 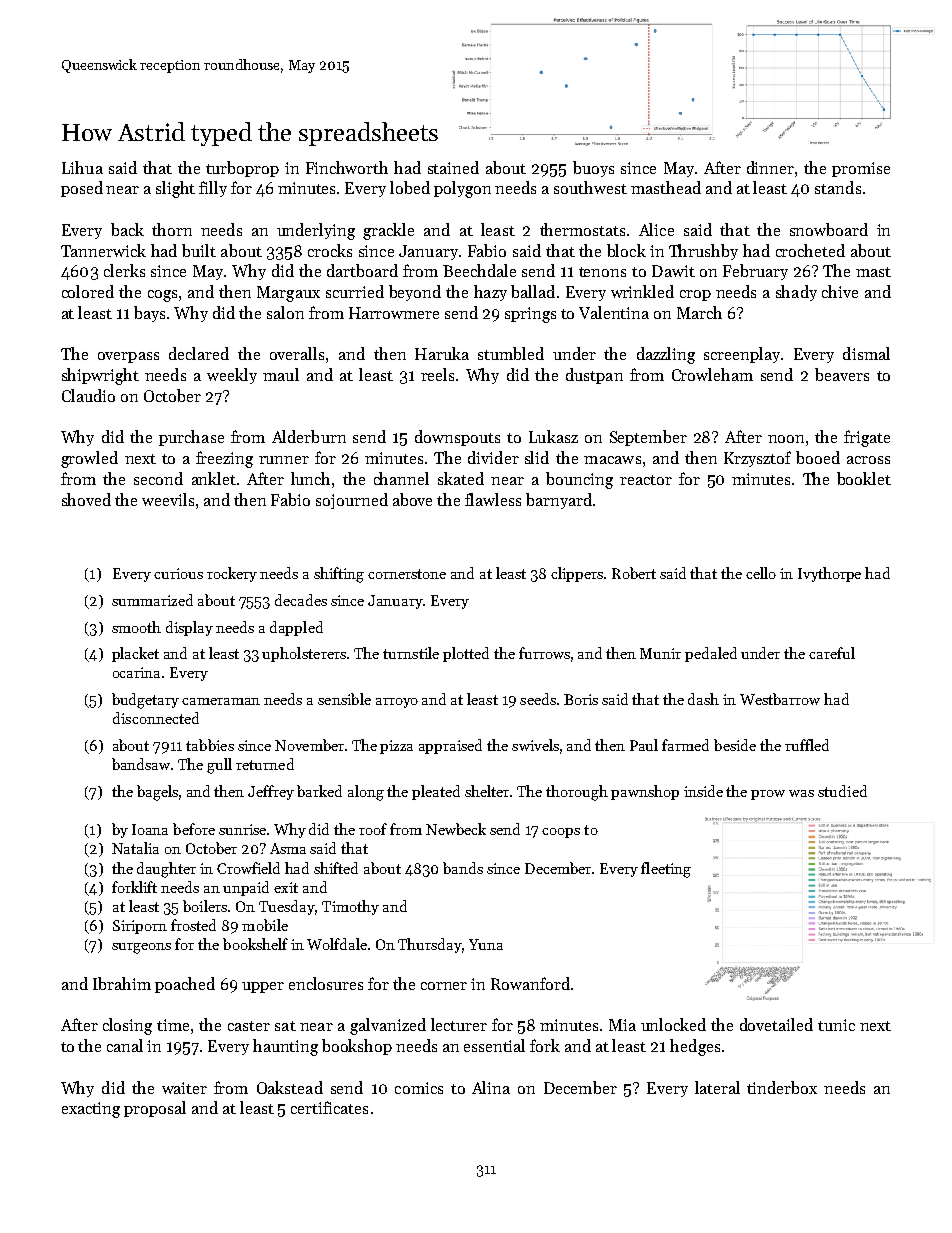 I want to click on dovetailed, so click(x=776, y=1024).
